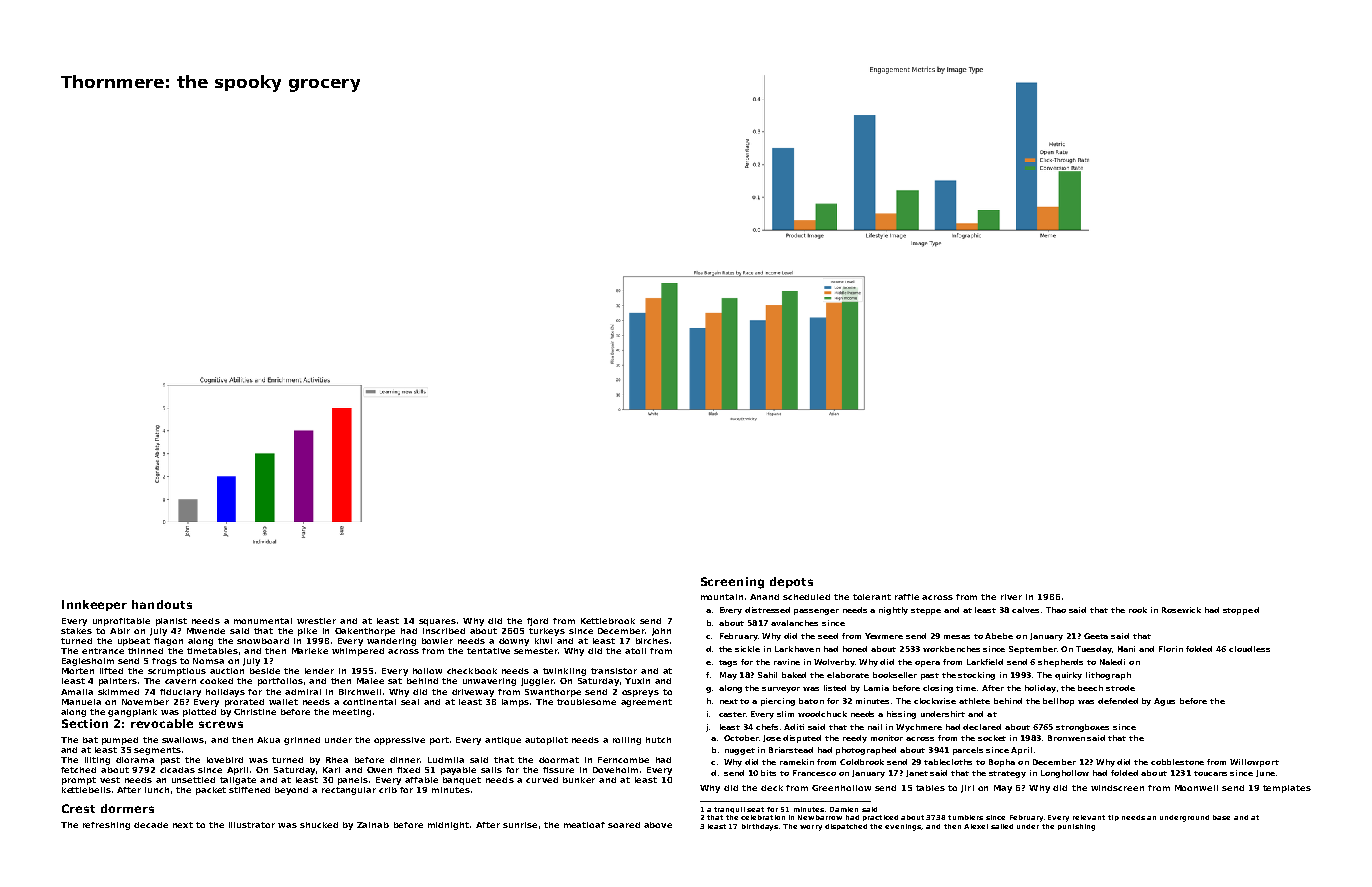 This document has width=1372, height=887. Describe the element at coordinates (399, 741) in the document. I see `oppressive` at that location.
